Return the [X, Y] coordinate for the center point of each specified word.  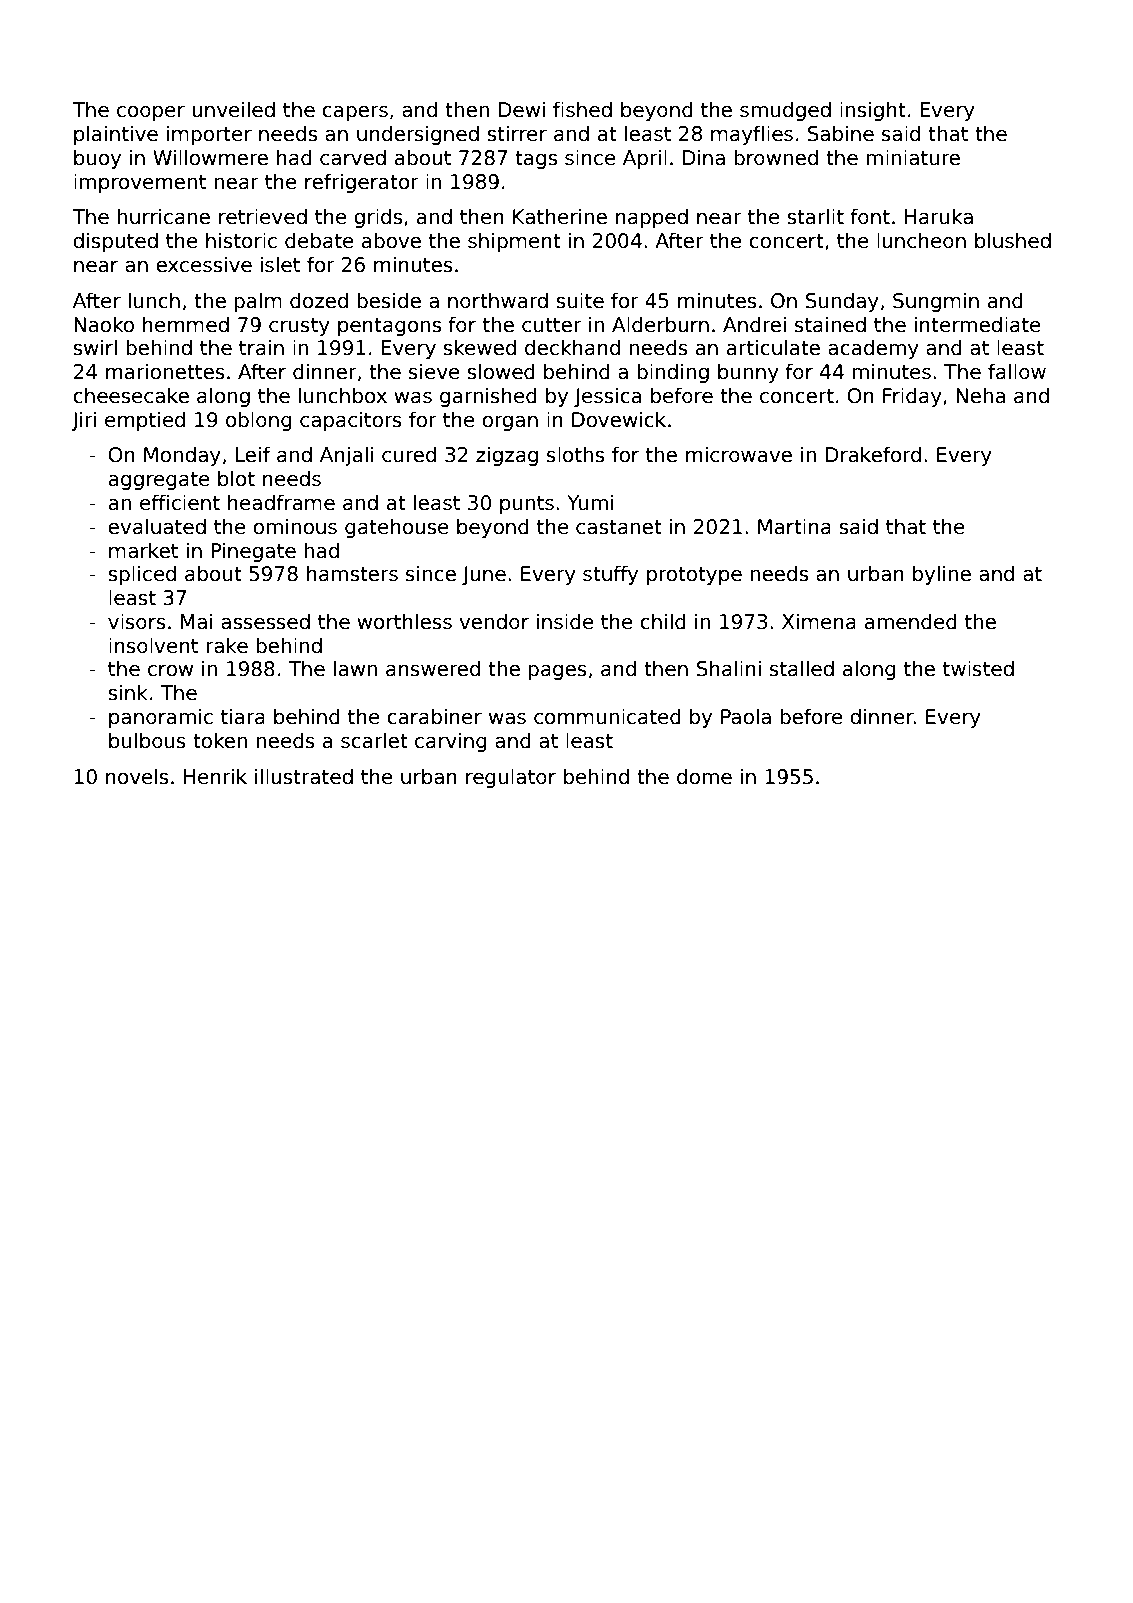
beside [389, 300]
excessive [204, 264]
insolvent [153, 645]
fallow [1017, 371]
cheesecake [131, 395]
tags [536, 160]
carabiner [434, 716]
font [870, 216]
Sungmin [936, 302]
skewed [479, 347]
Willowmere [210, 157]
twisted [978, 668]
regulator [511, 778]
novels [137, 776]
